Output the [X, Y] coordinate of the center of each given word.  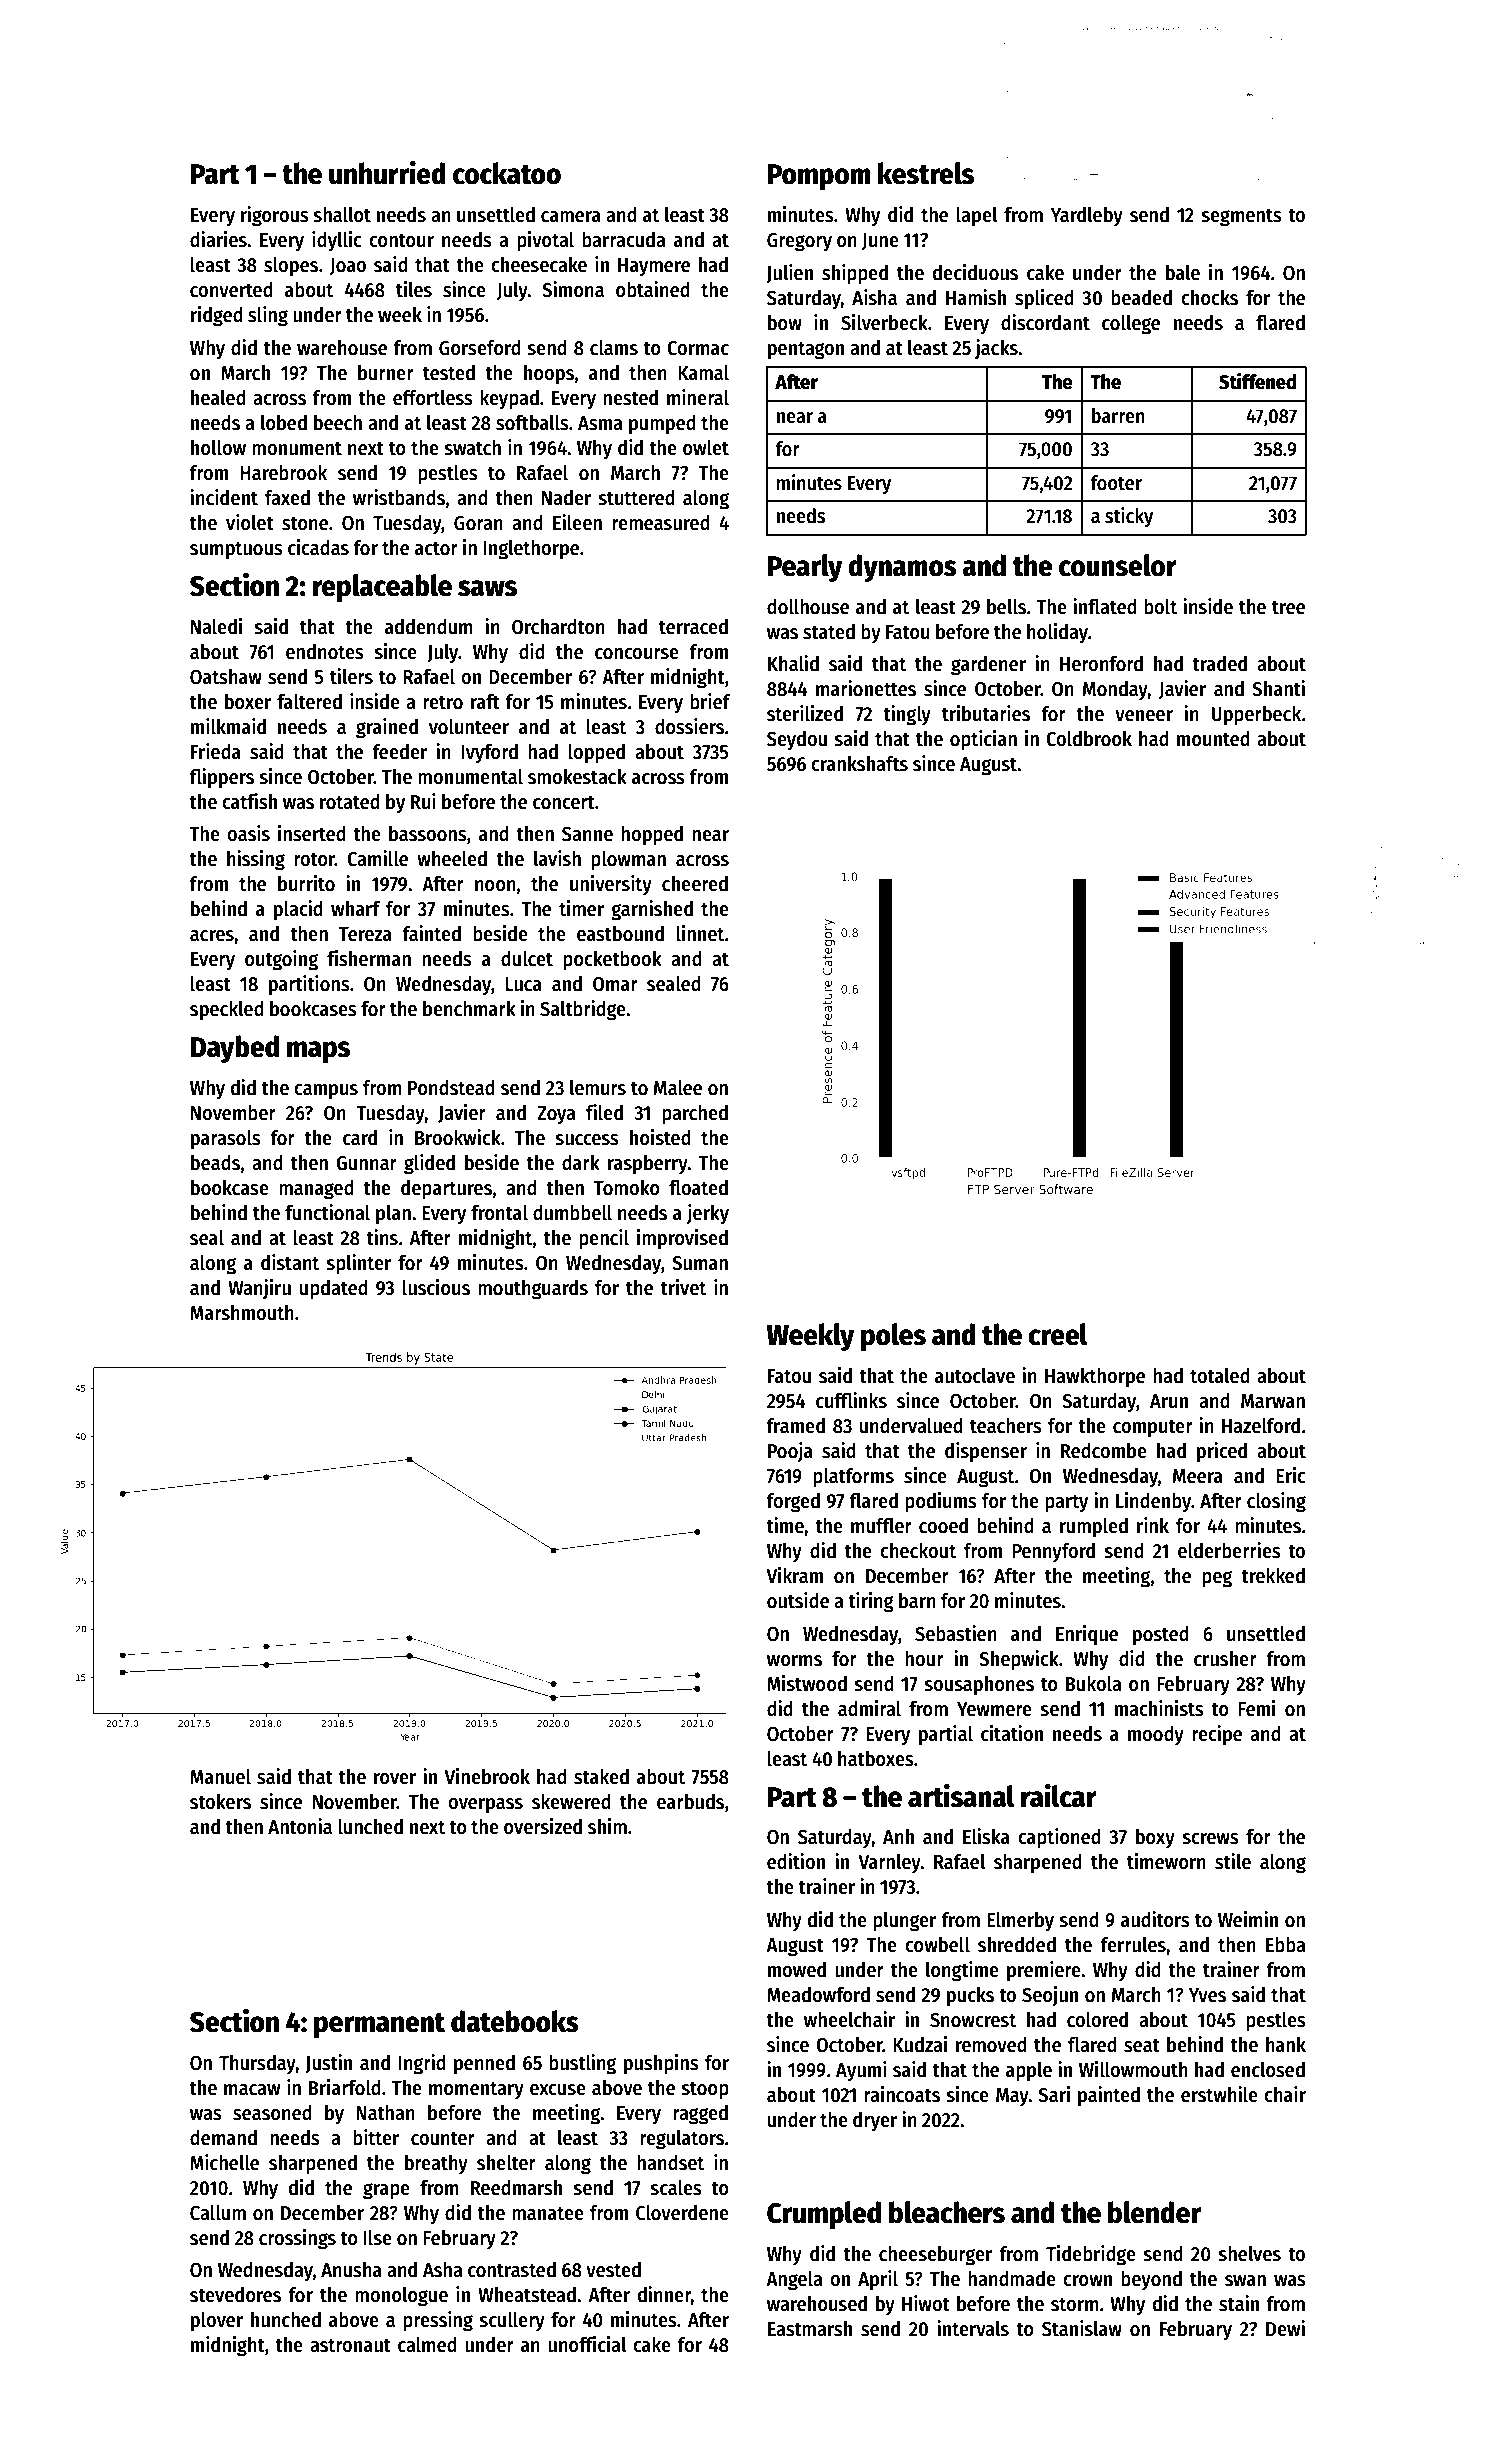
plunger [904, 1922]
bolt [1160, 607]
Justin [328, 2063]
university [611, 885]
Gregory [799, 242]
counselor [1118, 565]
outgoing [281, 960]
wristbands [399, 497]
